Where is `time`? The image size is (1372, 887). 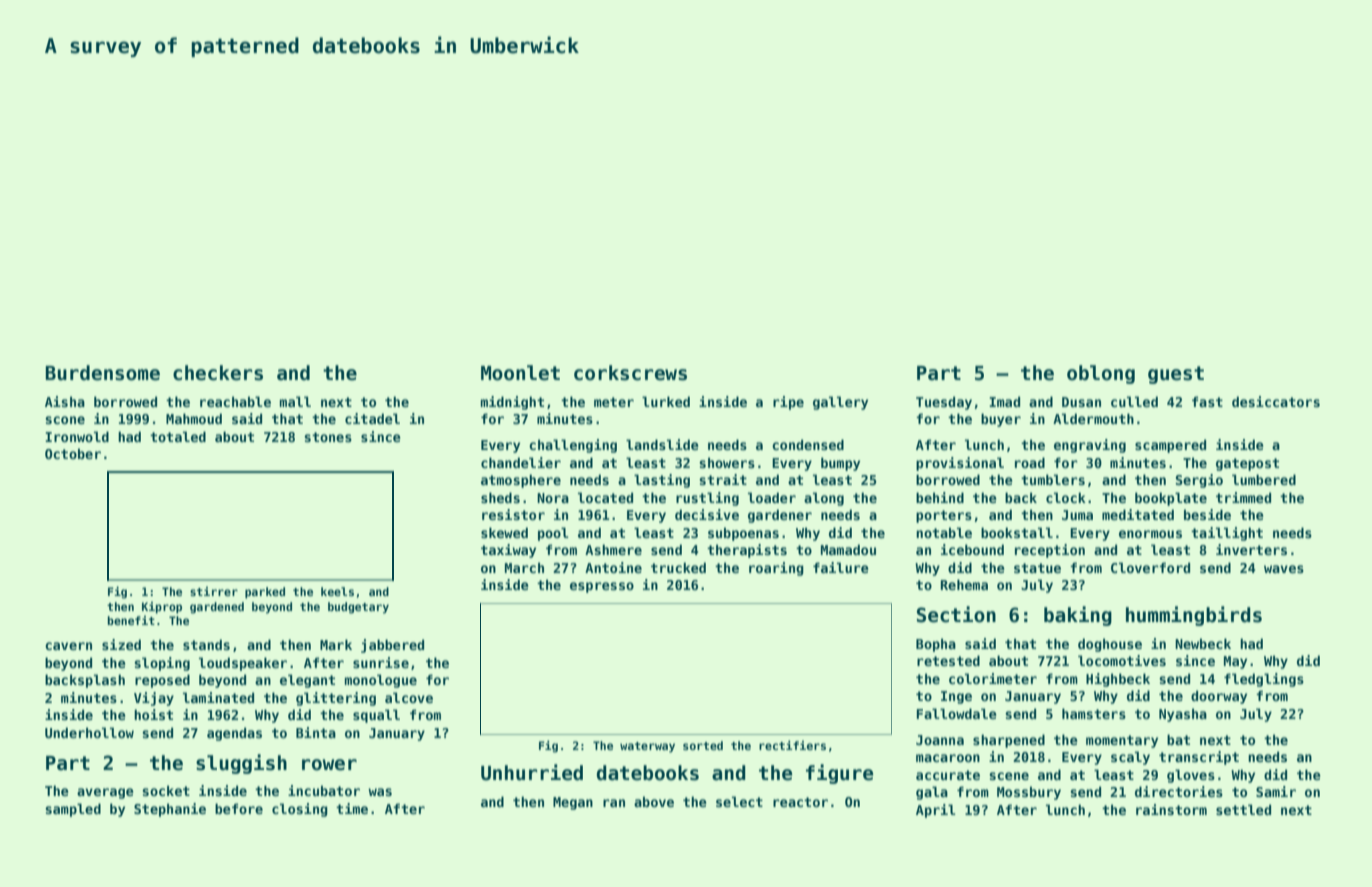 time is located at coordinates (352, 808).
